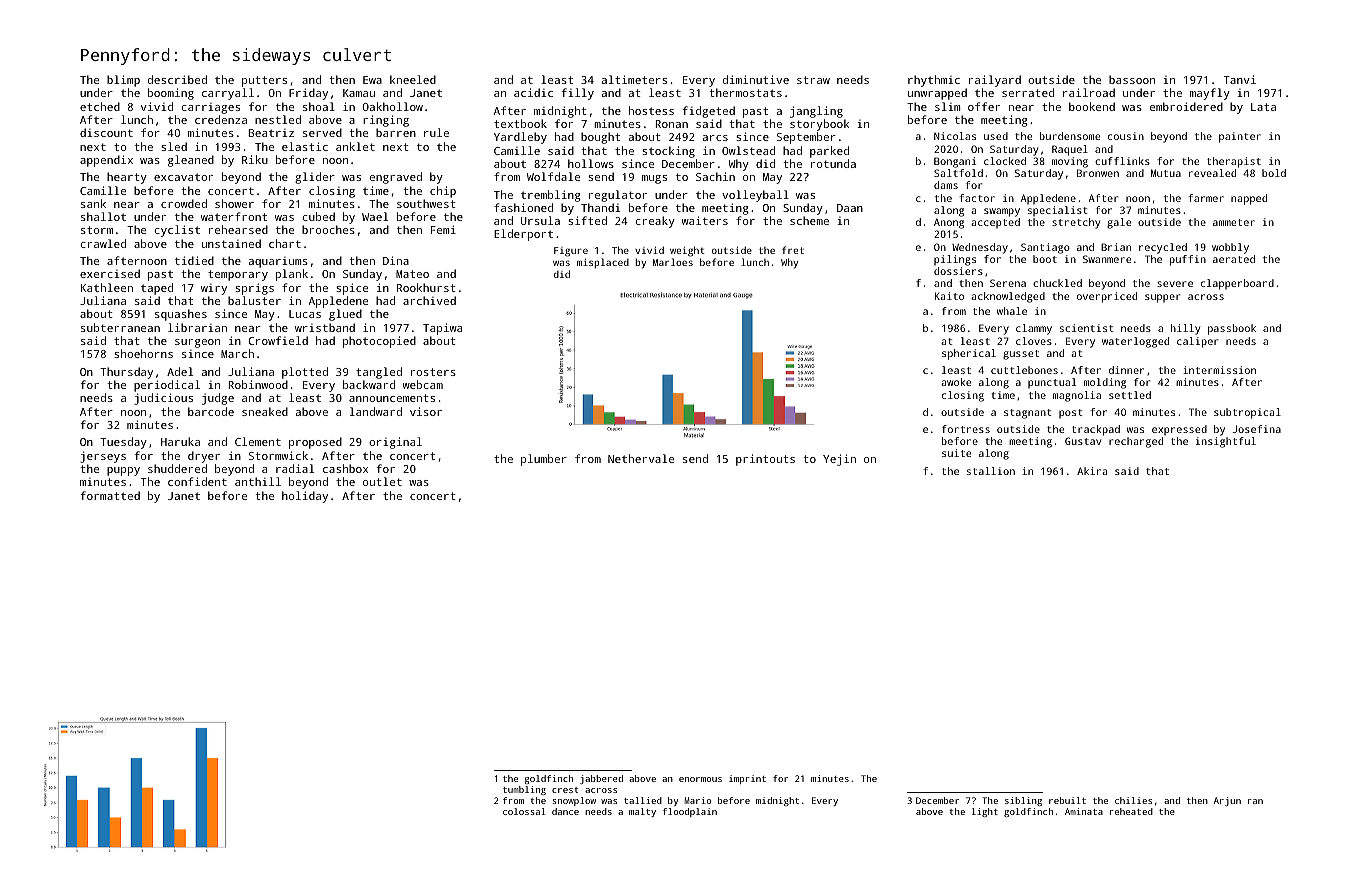  Describe the element at coordinates (839, 460) in the screenshot. I see `Yejin` at that location.
